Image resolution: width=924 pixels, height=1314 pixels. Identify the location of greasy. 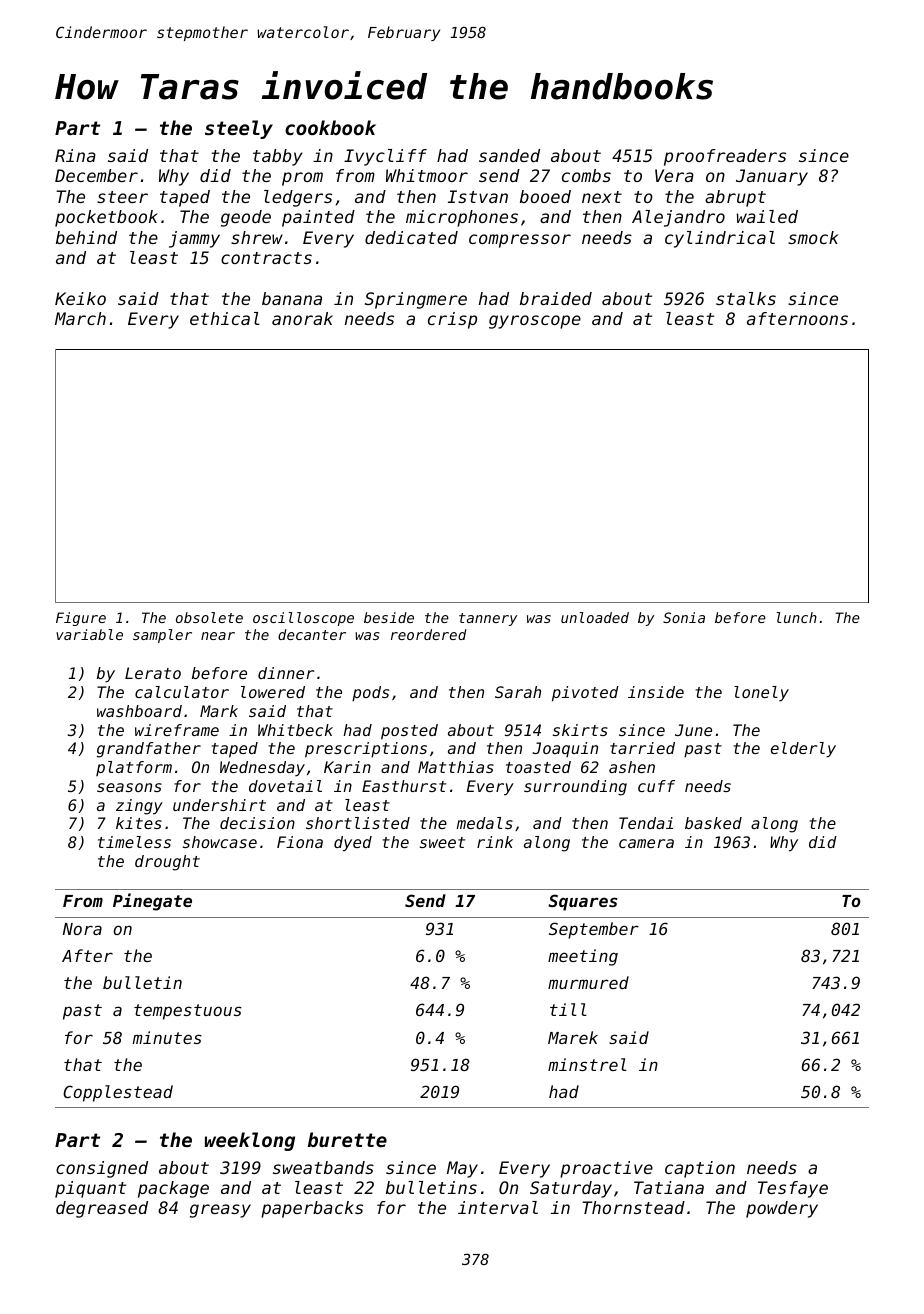
(220, 1211).
